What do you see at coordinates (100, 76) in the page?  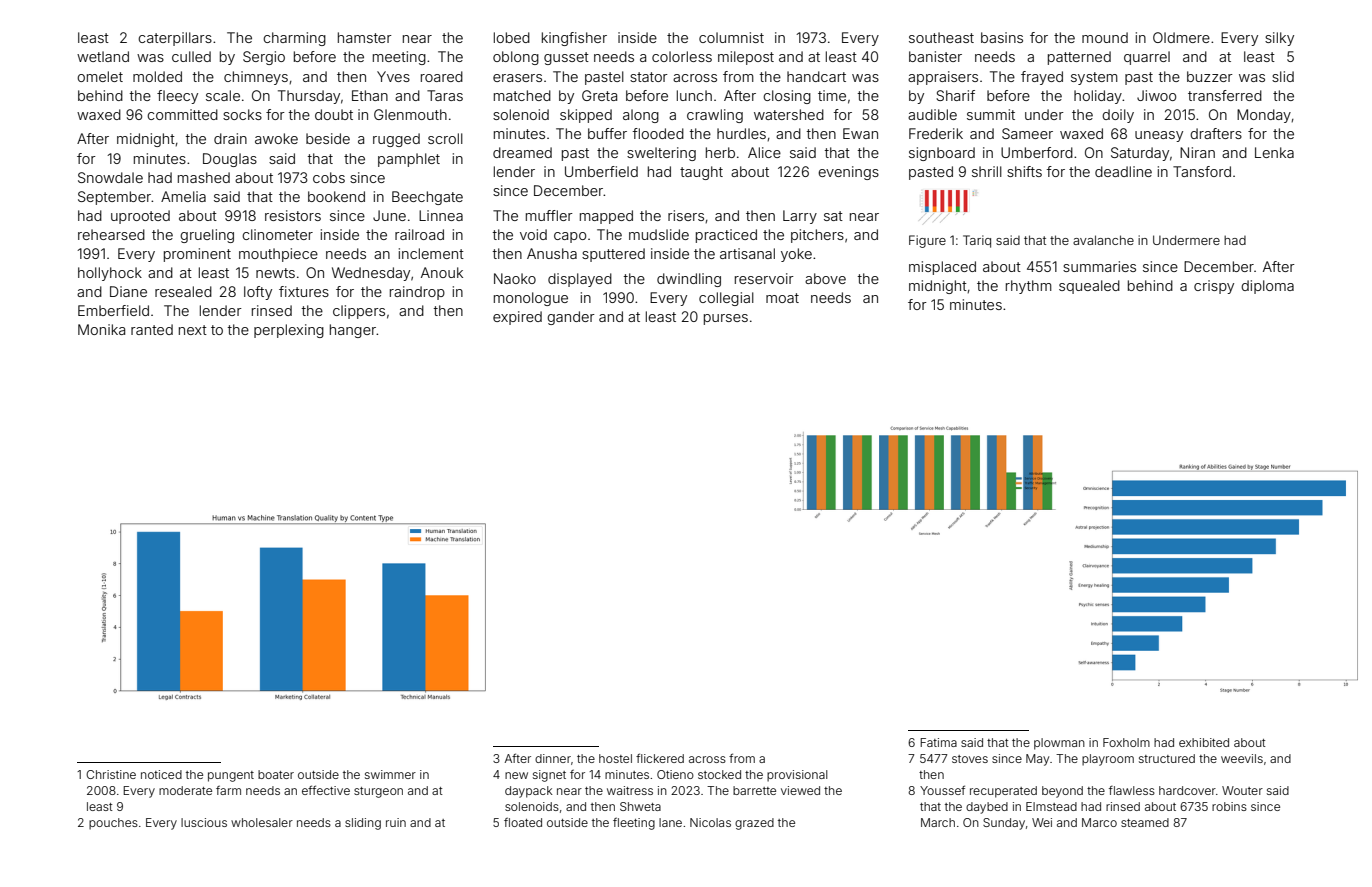 I see `omelet` at bounding box center [100, 76].
